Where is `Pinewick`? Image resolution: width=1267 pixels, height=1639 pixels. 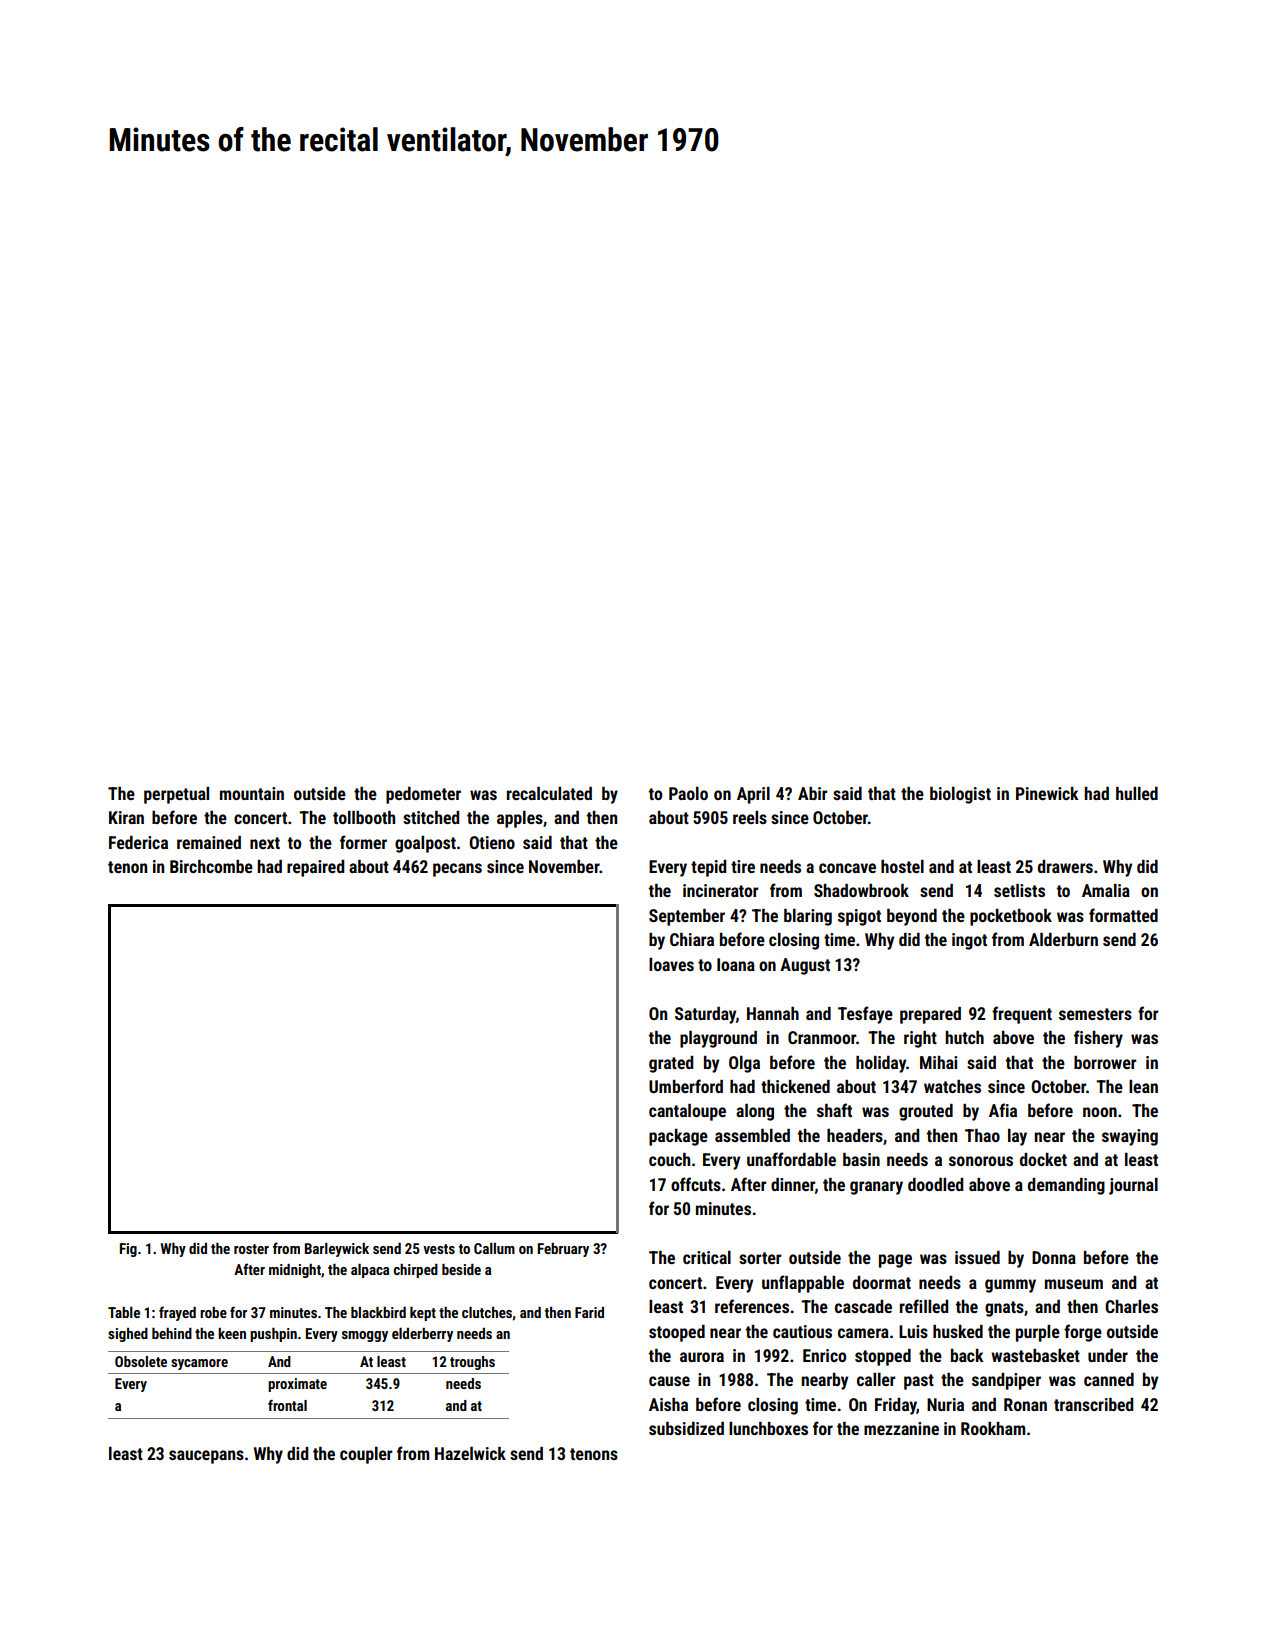 Pinewick is located at coordinates (1047, 793).
